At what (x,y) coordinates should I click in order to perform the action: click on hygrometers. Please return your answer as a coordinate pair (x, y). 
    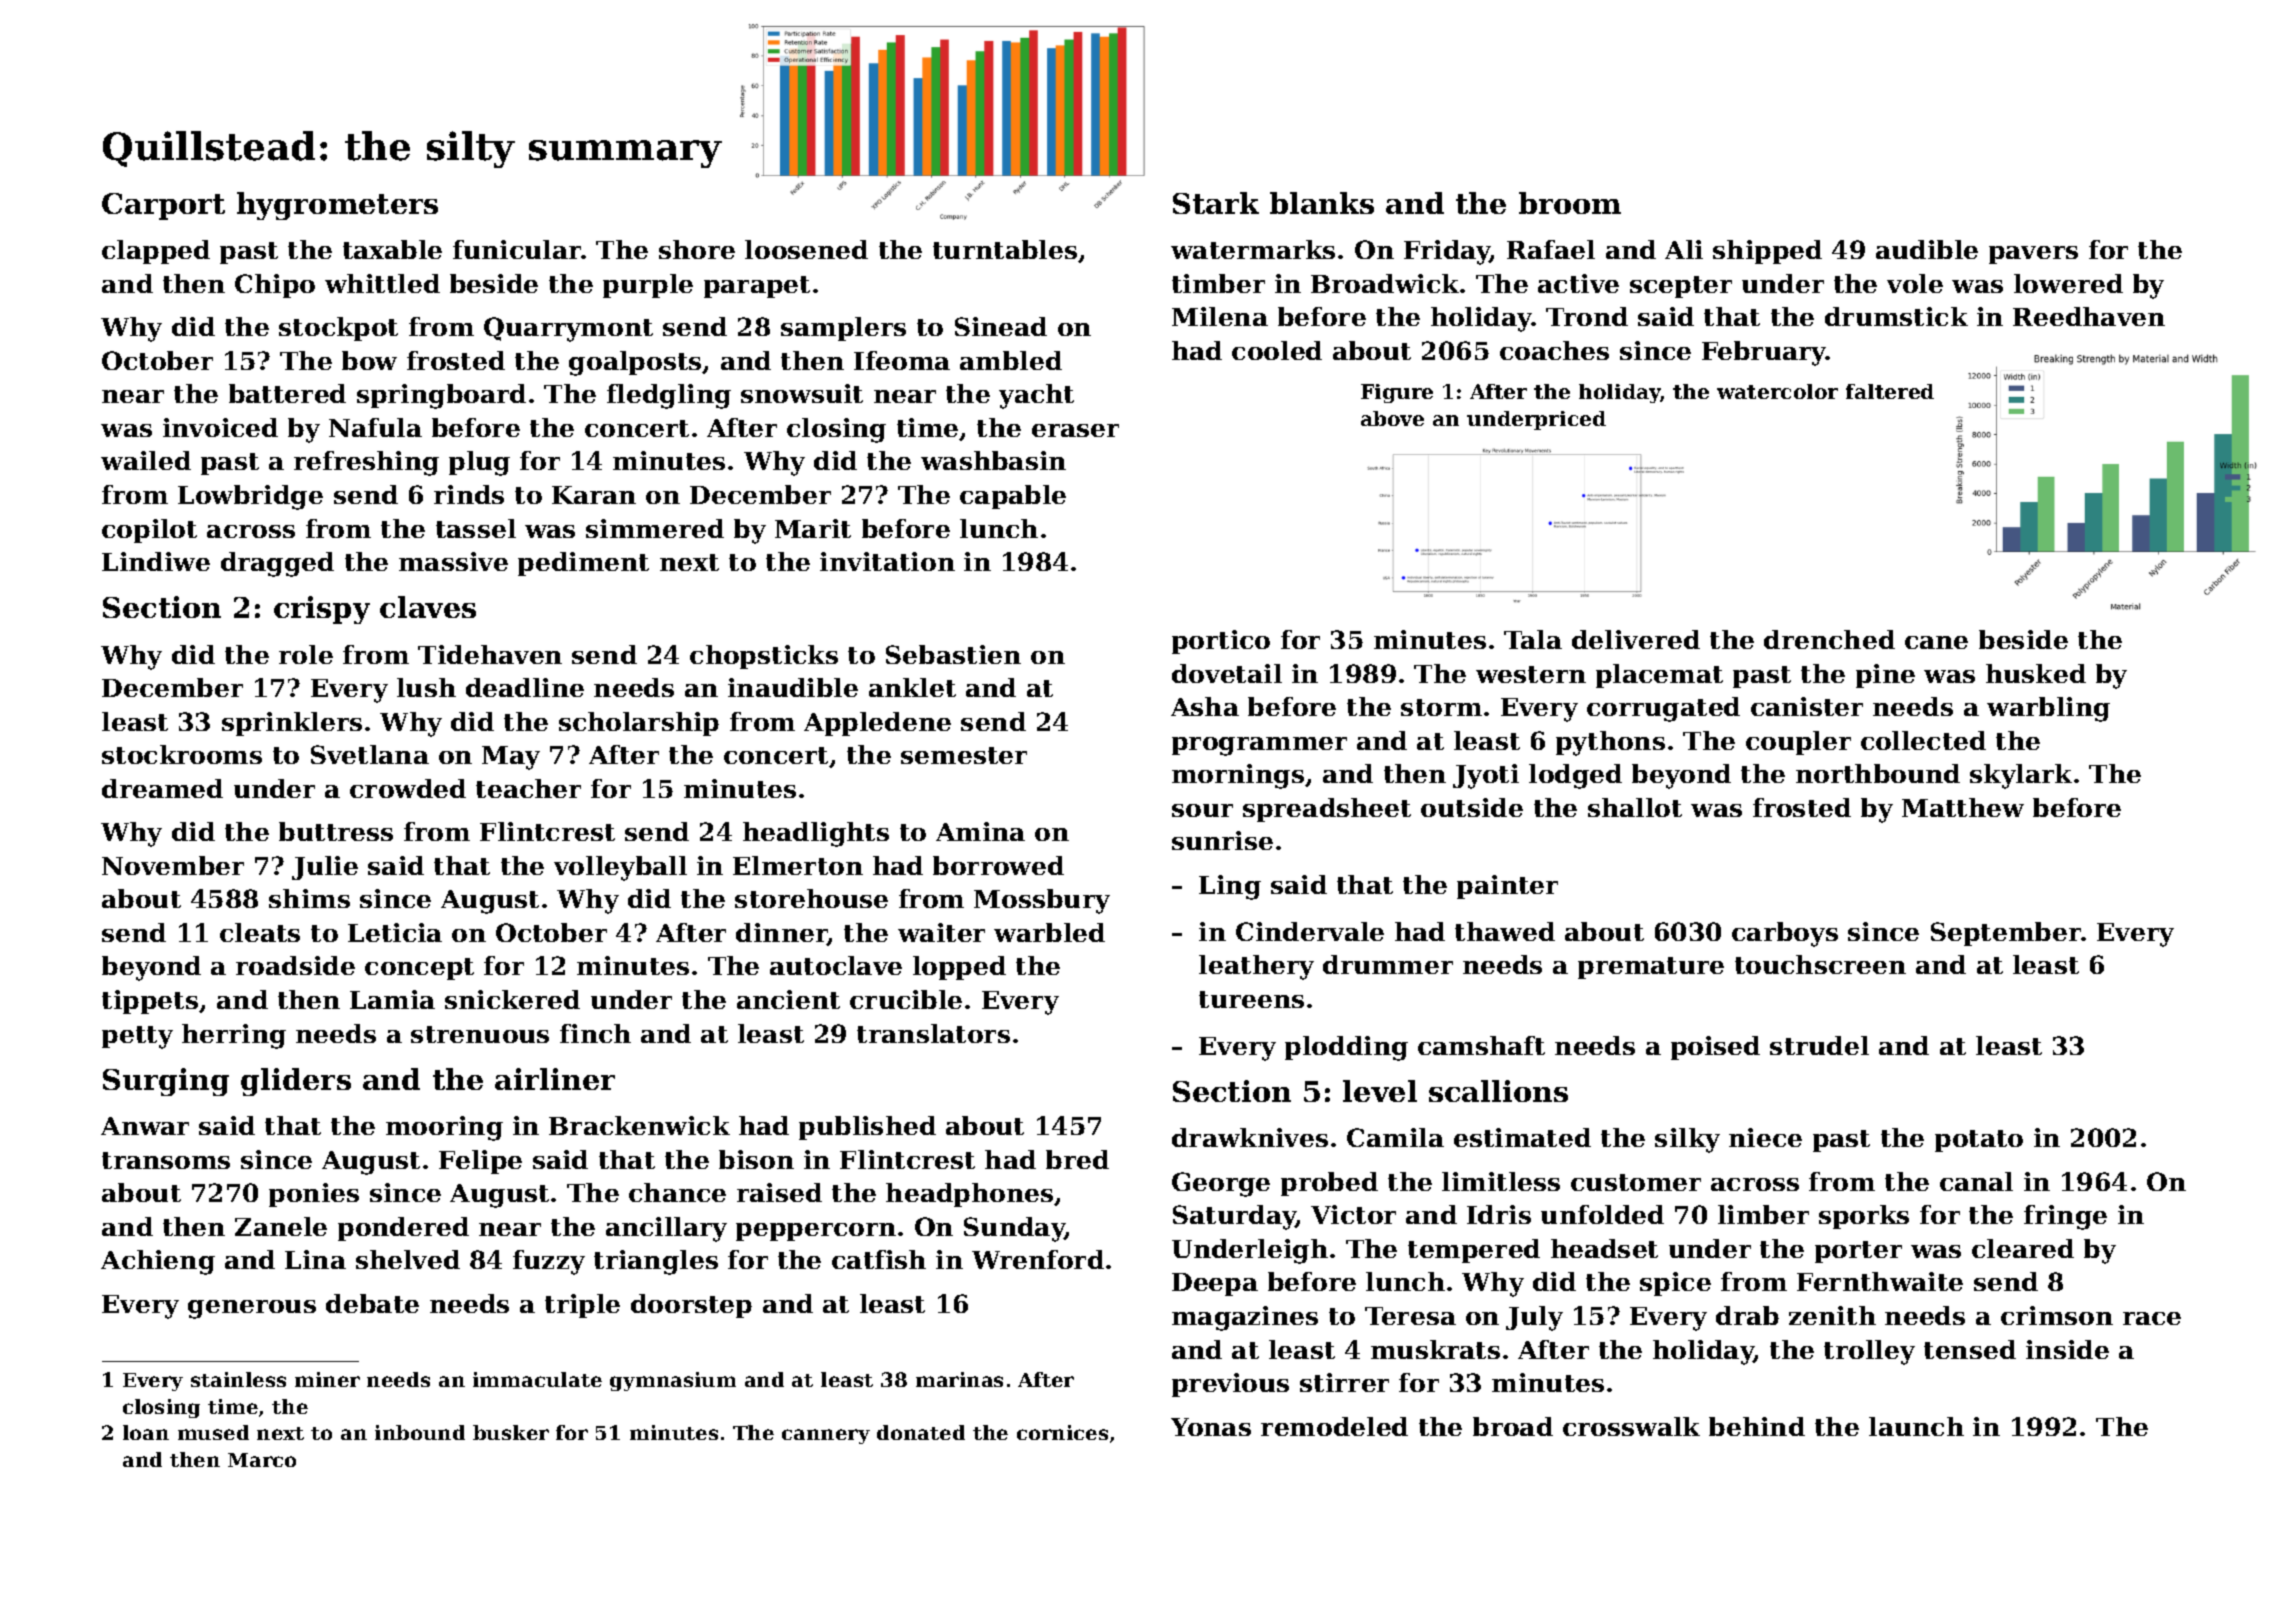
    Looking at the image, I should click on (337, 206).
